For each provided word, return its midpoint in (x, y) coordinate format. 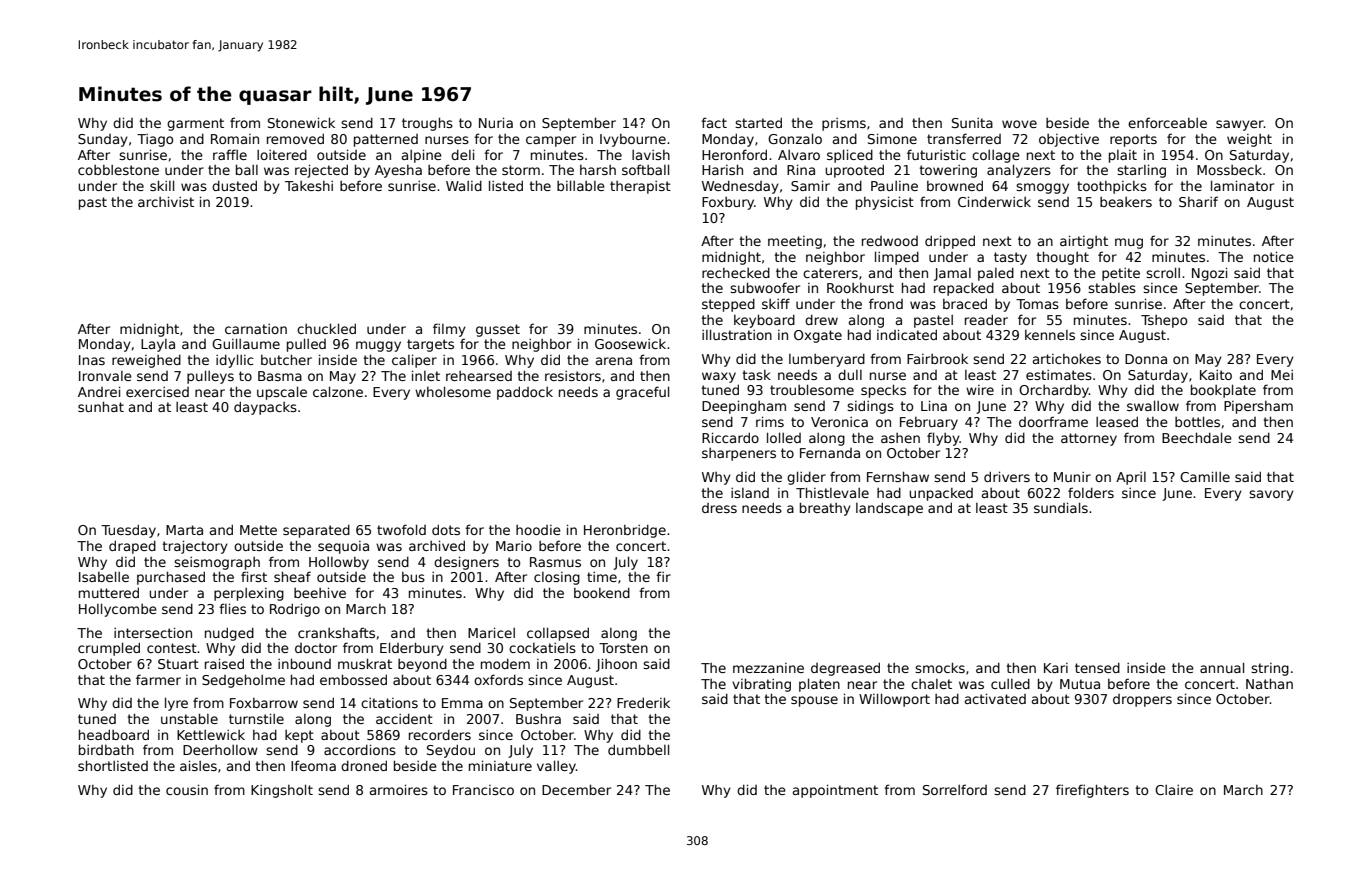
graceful (642, 393)
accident (404, 718)
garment (195, 124)
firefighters (1092, 791)
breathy (825, 509)
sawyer (1240, 125)
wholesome (453, 391)
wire (980, 390)
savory (1271, 495)
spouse (814, 701)
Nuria (496, 122)
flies (232, 608)
